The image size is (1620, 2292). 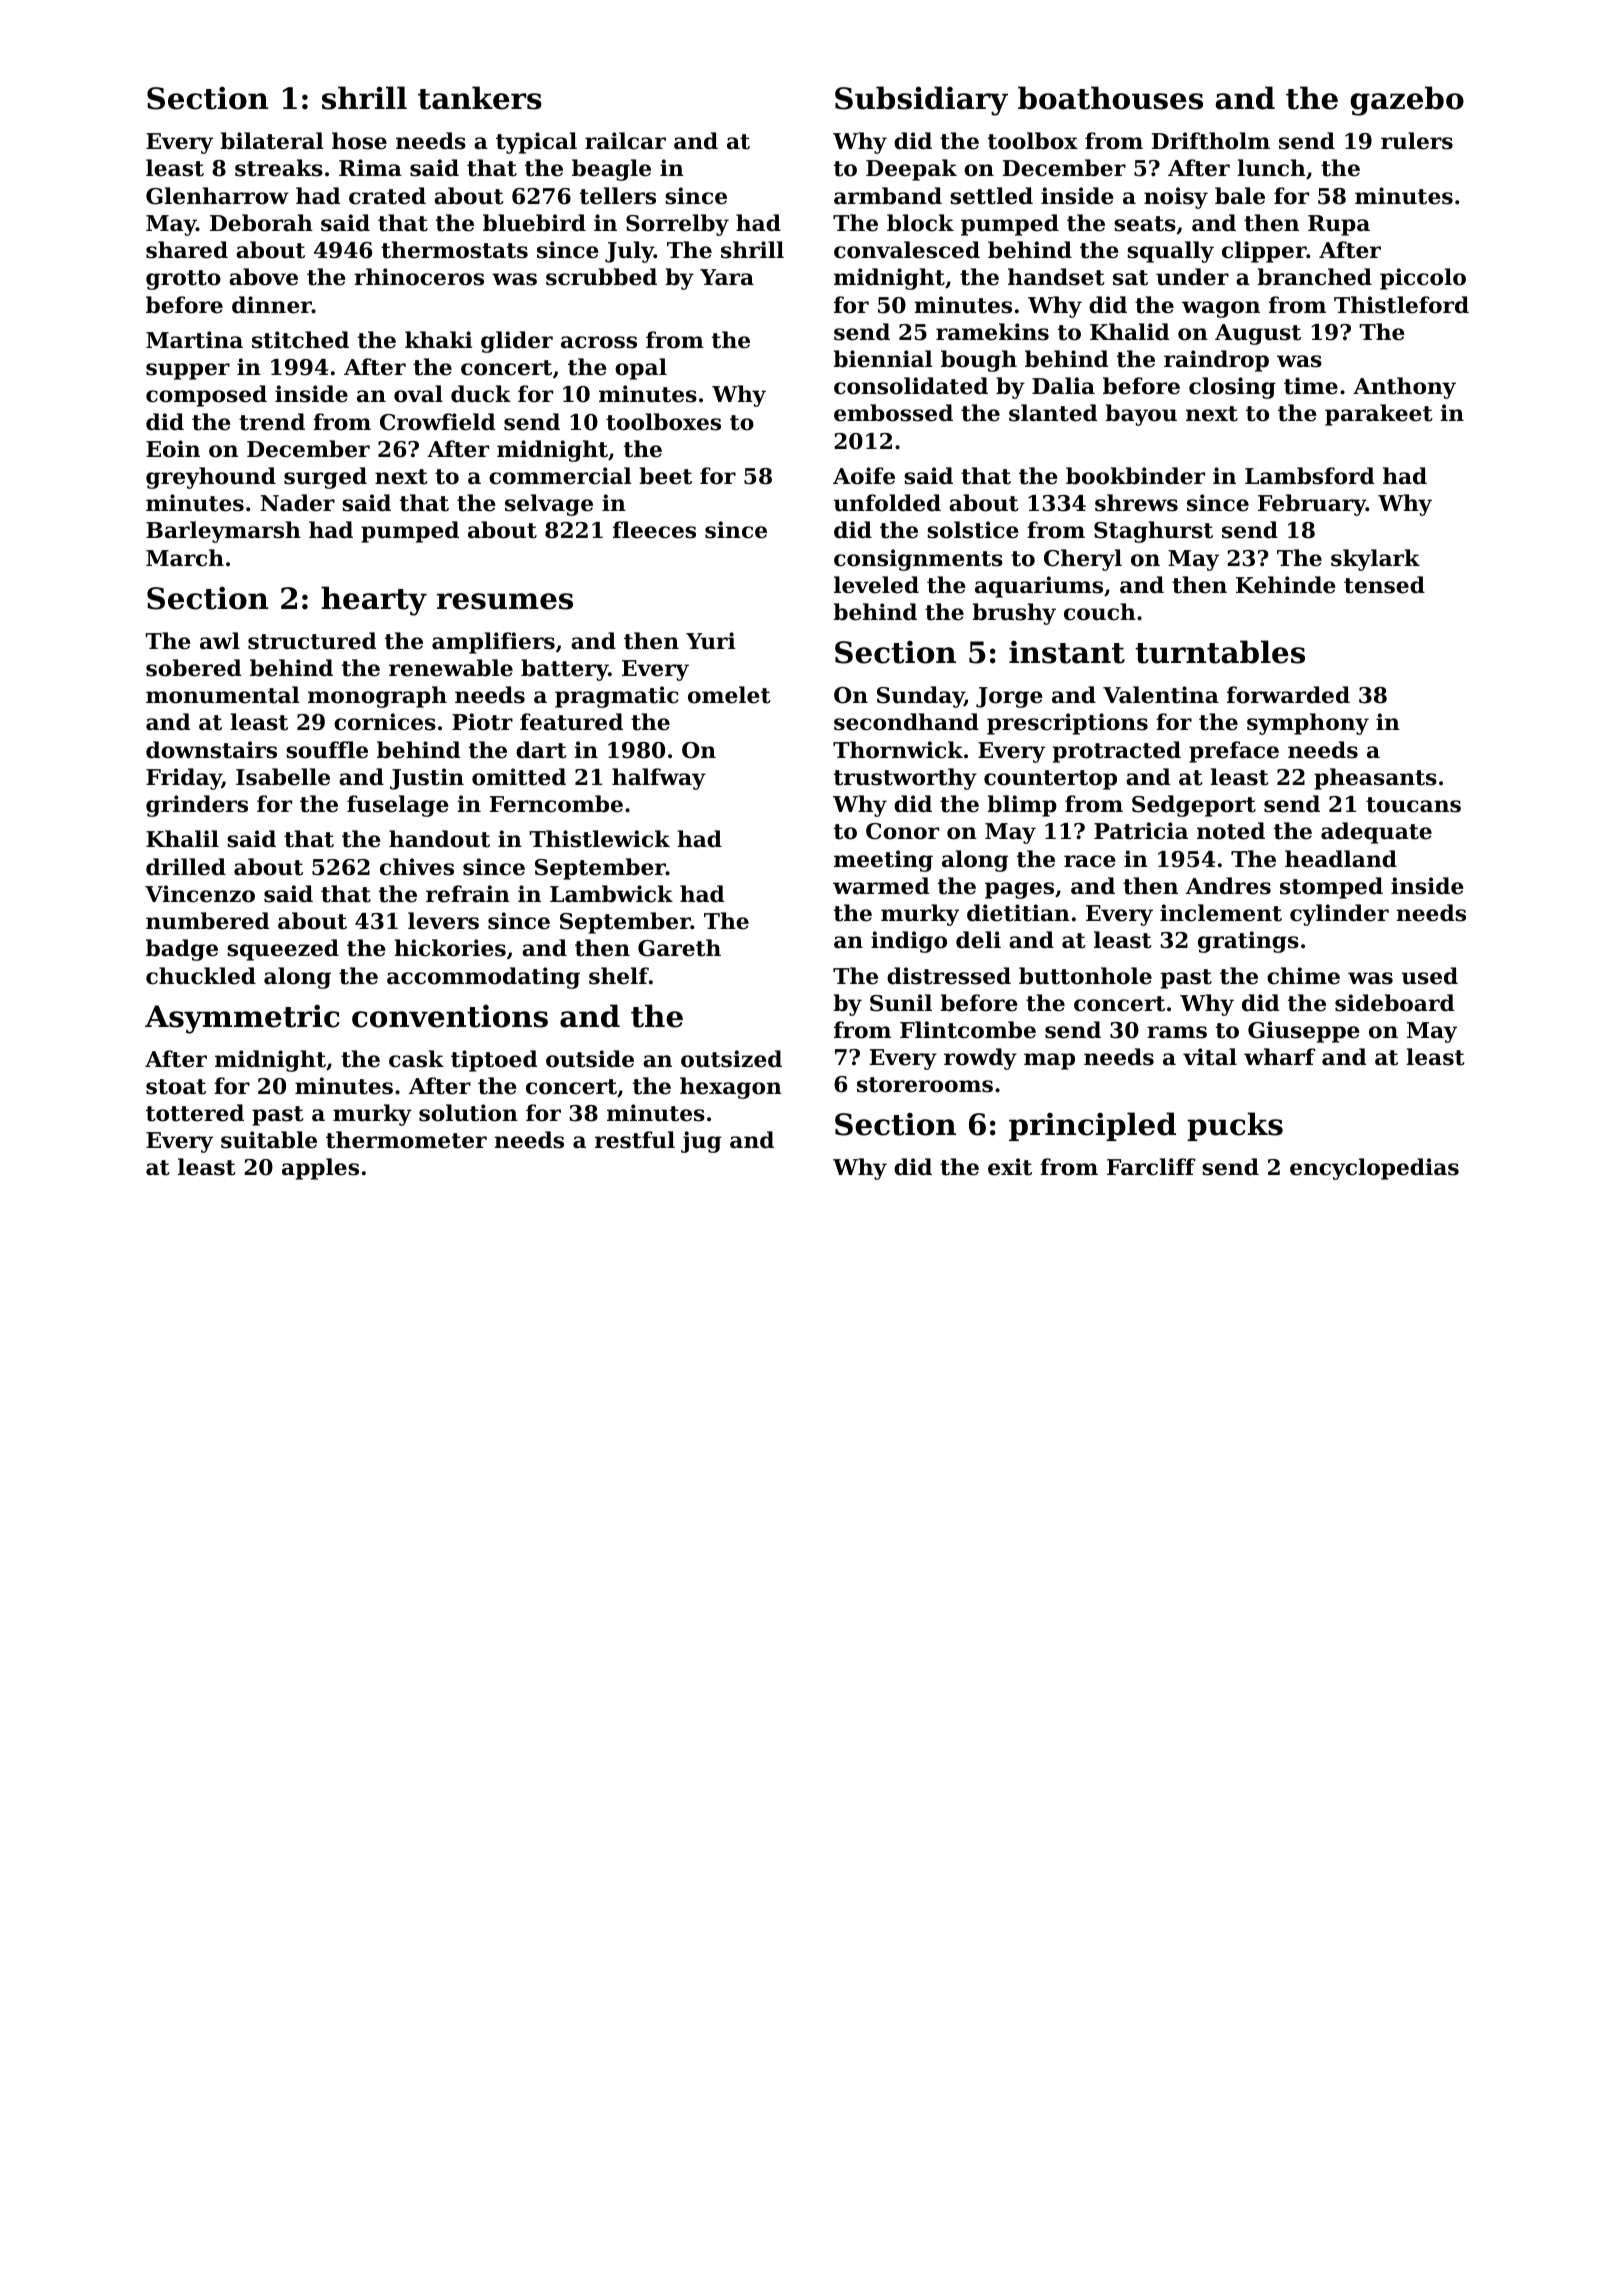 What do you see at coordinates (385, 722) in the image?
I see `cornices` at bounding box center [385, 722].
